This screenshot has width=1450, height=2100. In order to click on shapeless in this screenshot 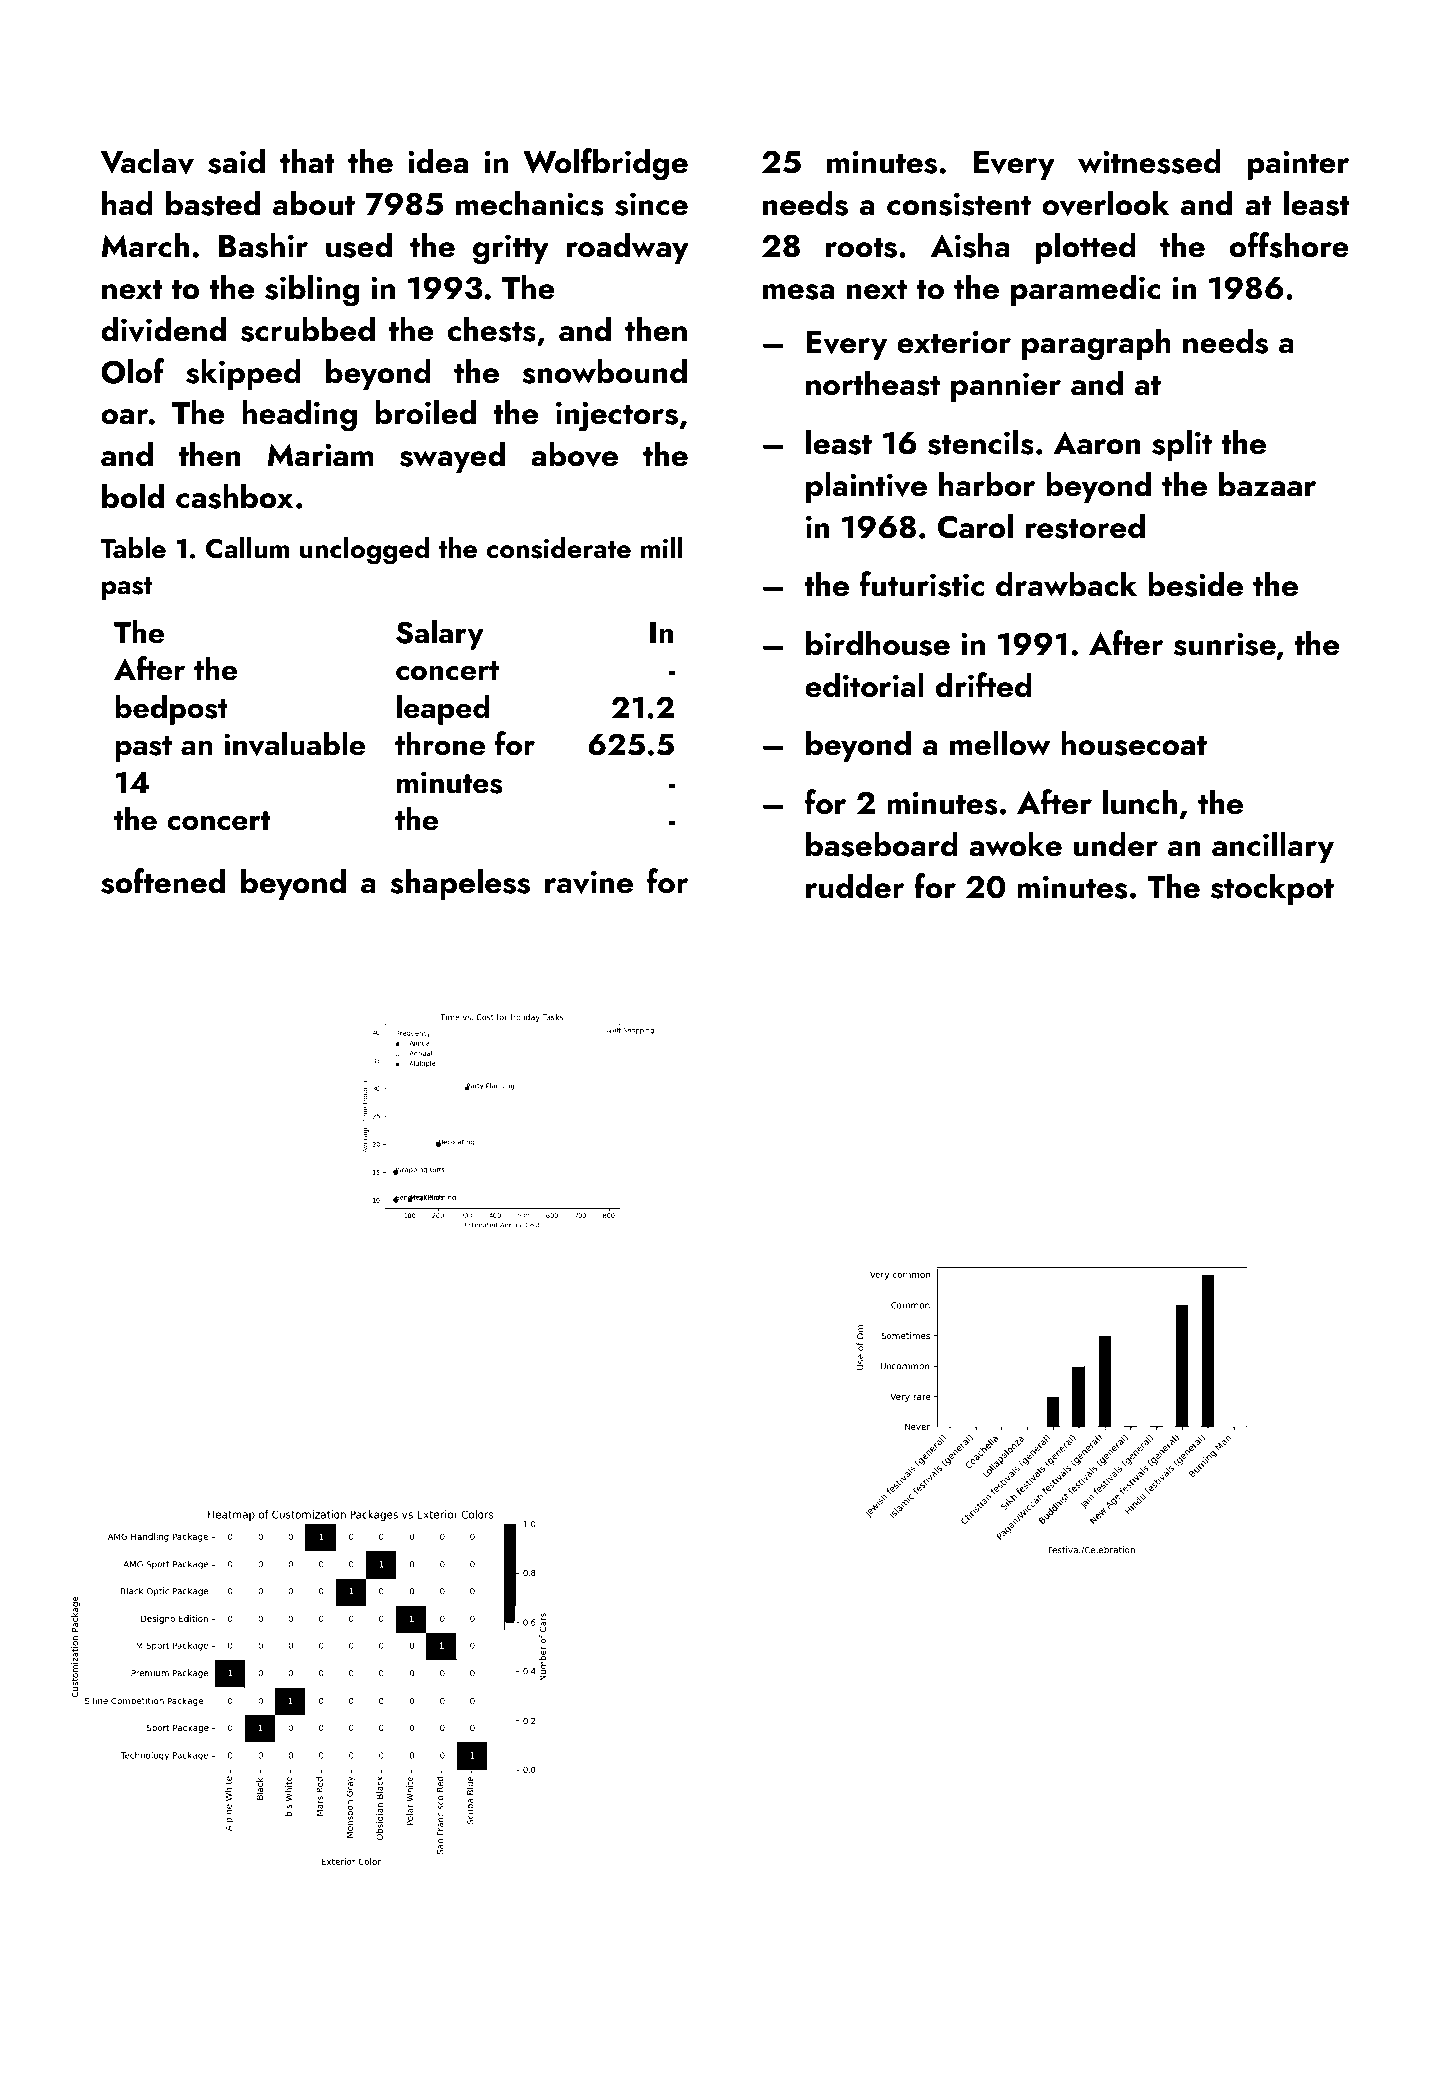, I will do `click(460, 884)`.
